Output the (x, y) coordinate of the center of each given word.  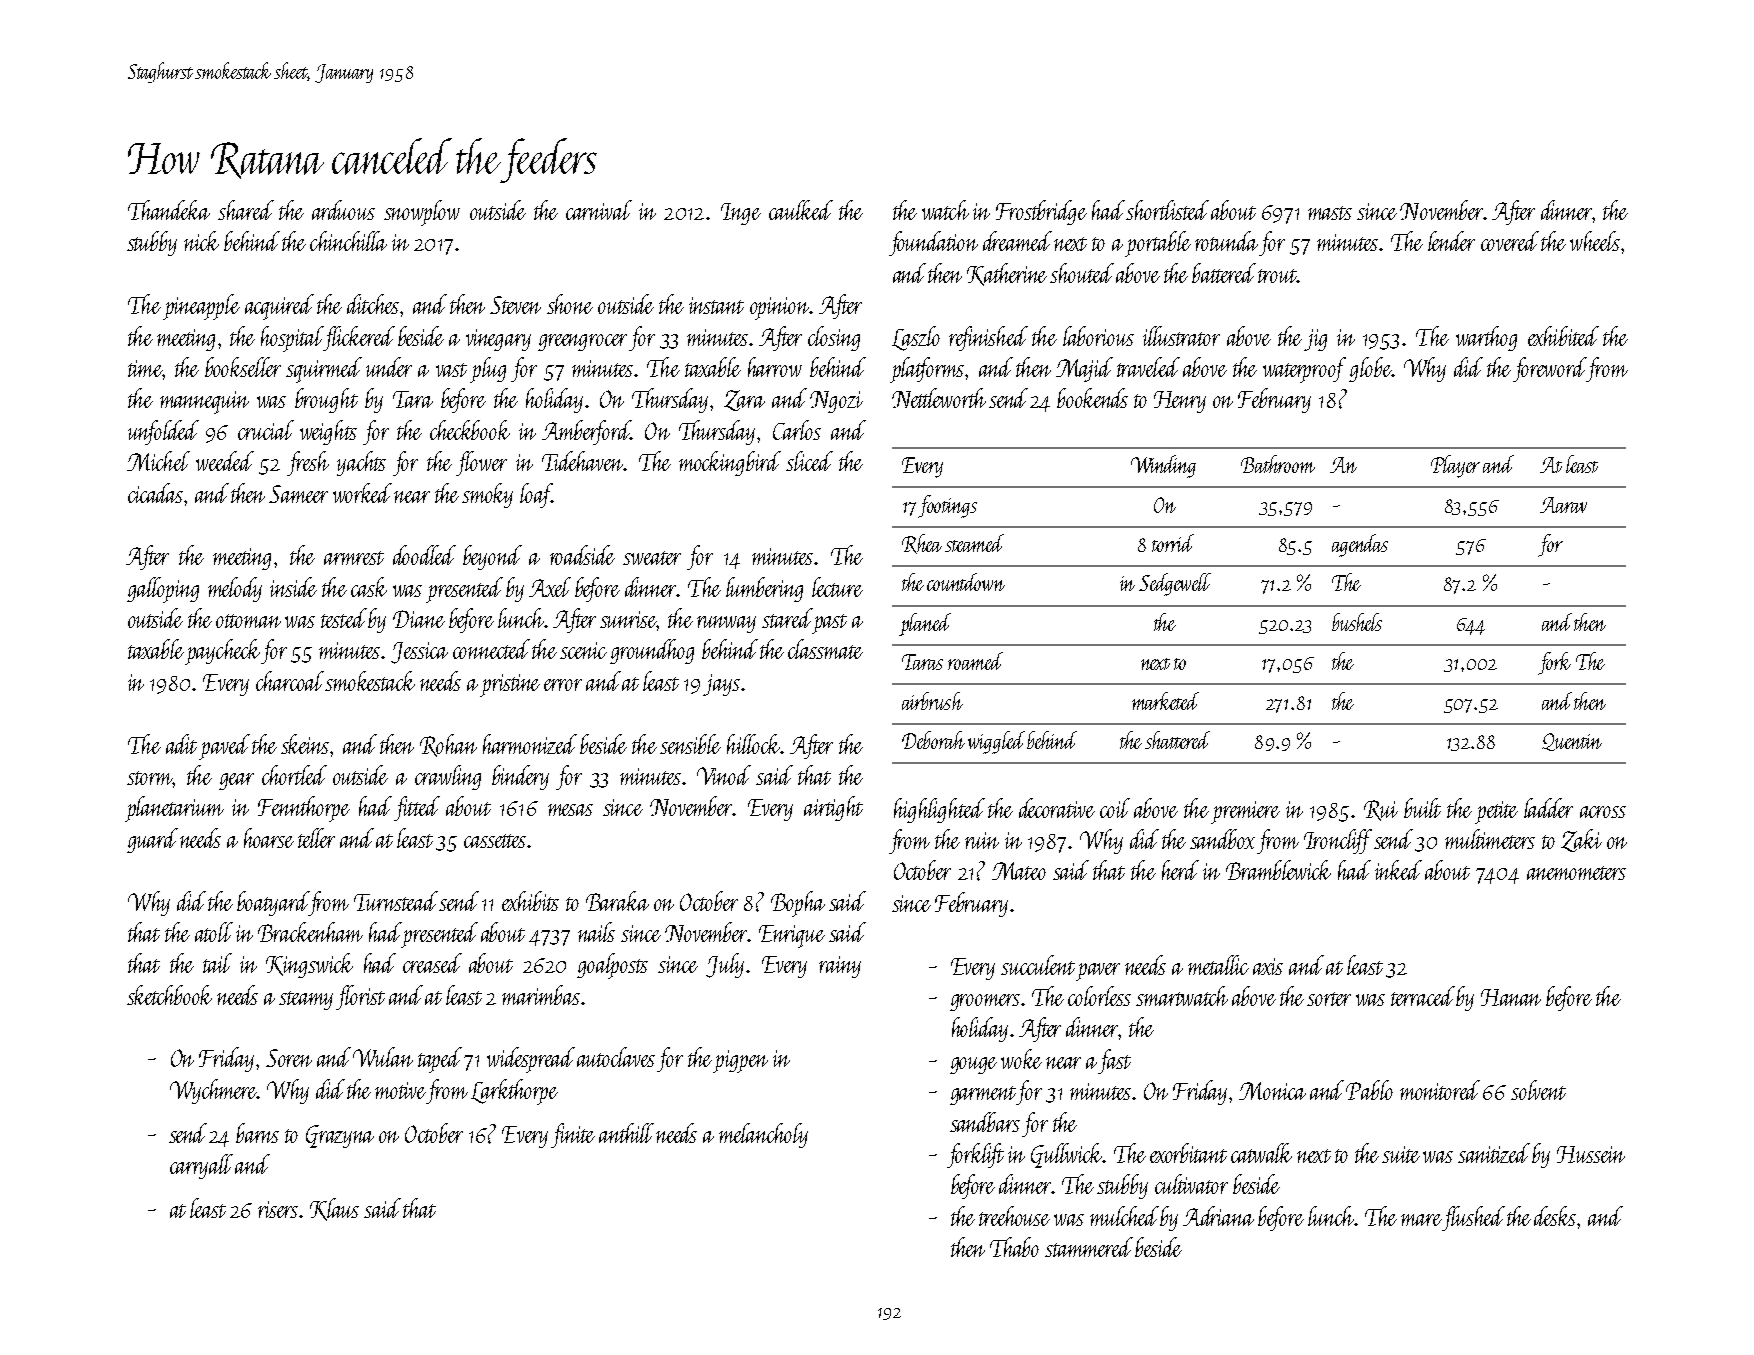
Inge (741, 214)
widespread (531, 1060)
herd (1180, 870)
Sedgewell (1175, 584)
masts (1330, 213)
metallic (1218, 965)
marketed (1165, 701)
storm (149, 778)
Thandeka (169, 210)
